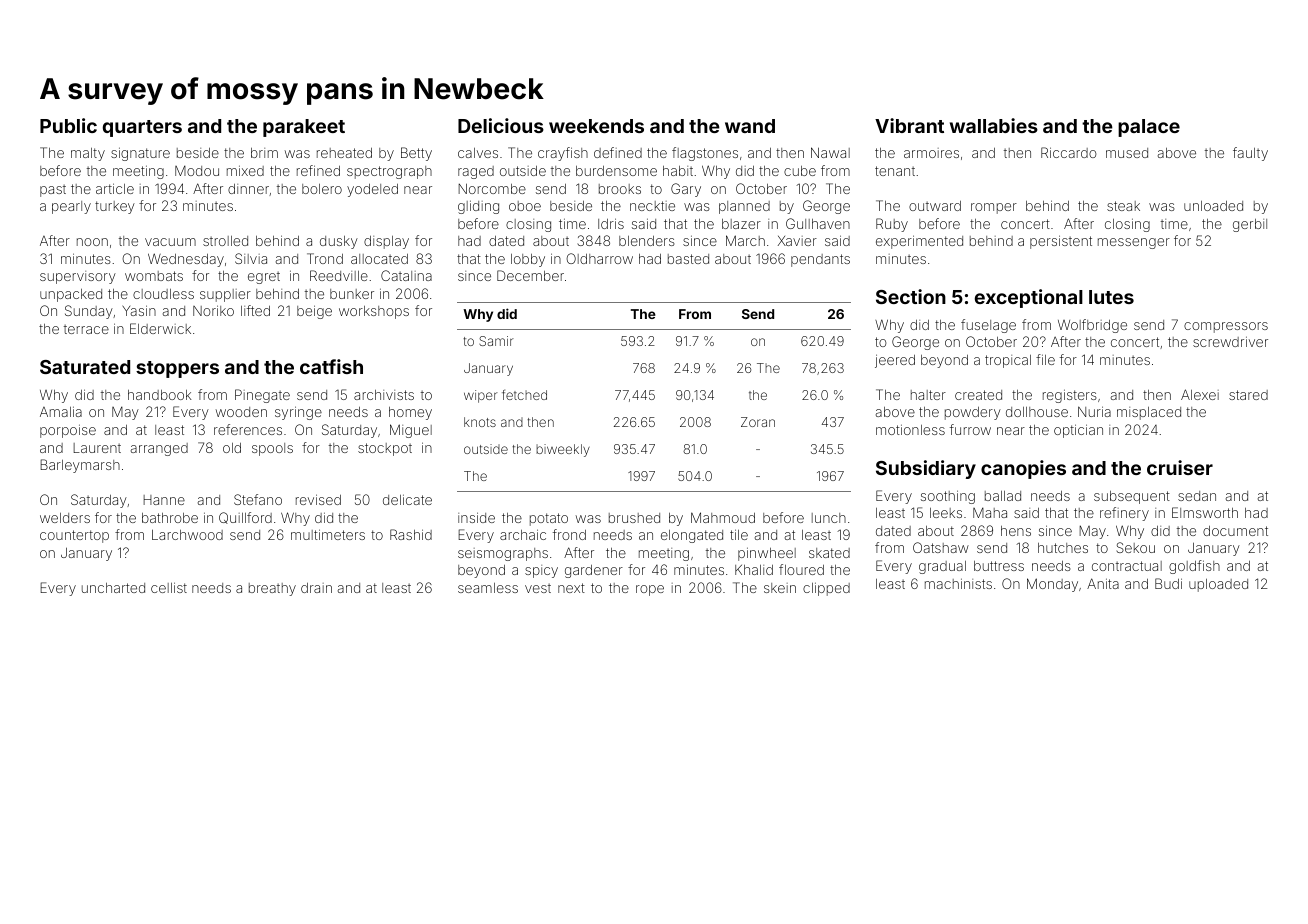 The width and height of the document is (1308, 924). I want to click on Vibrant, so click(909, 125).
